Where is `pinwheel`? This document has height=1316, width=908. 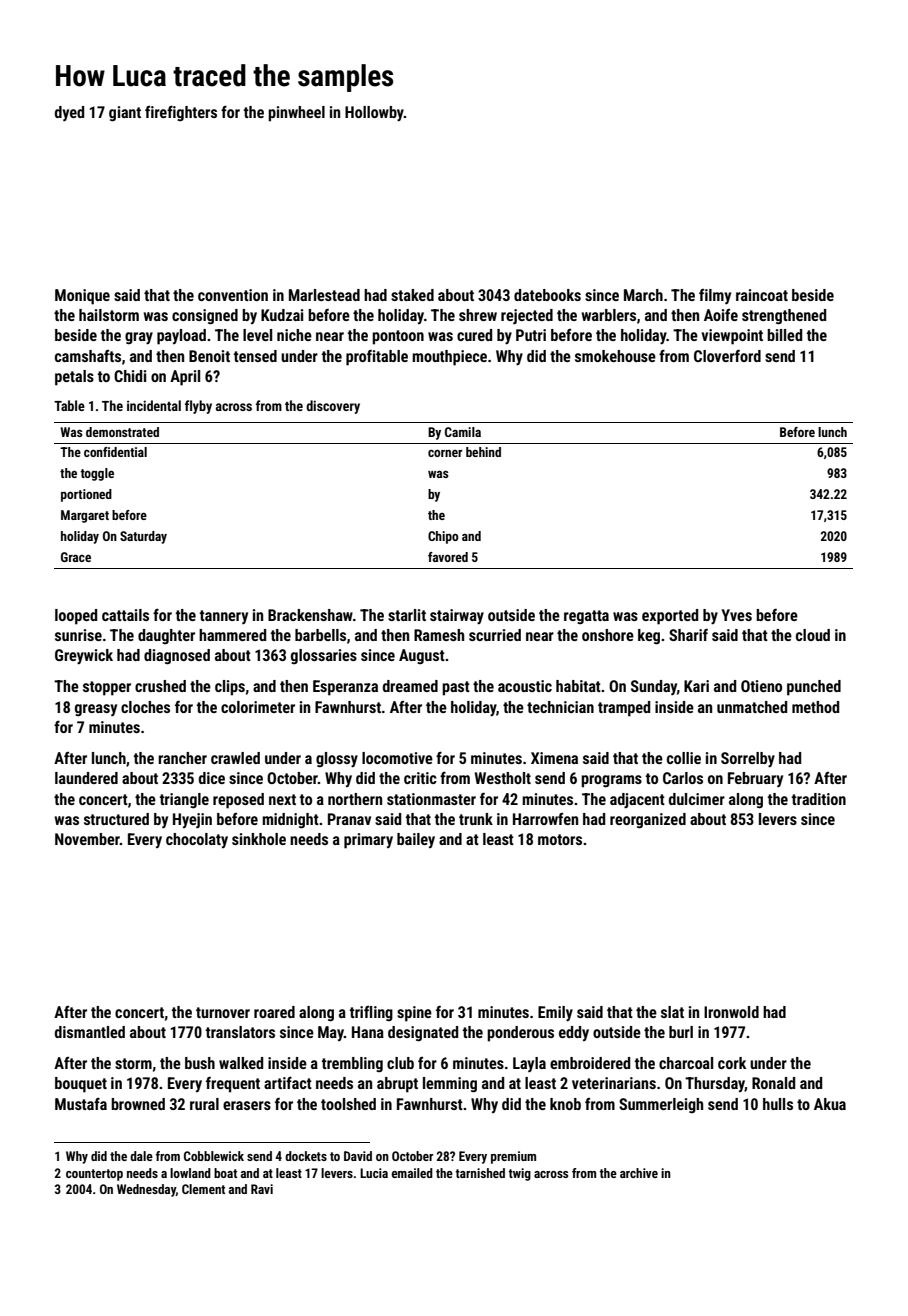
pinwheel is located at coordinates (296, 114).
